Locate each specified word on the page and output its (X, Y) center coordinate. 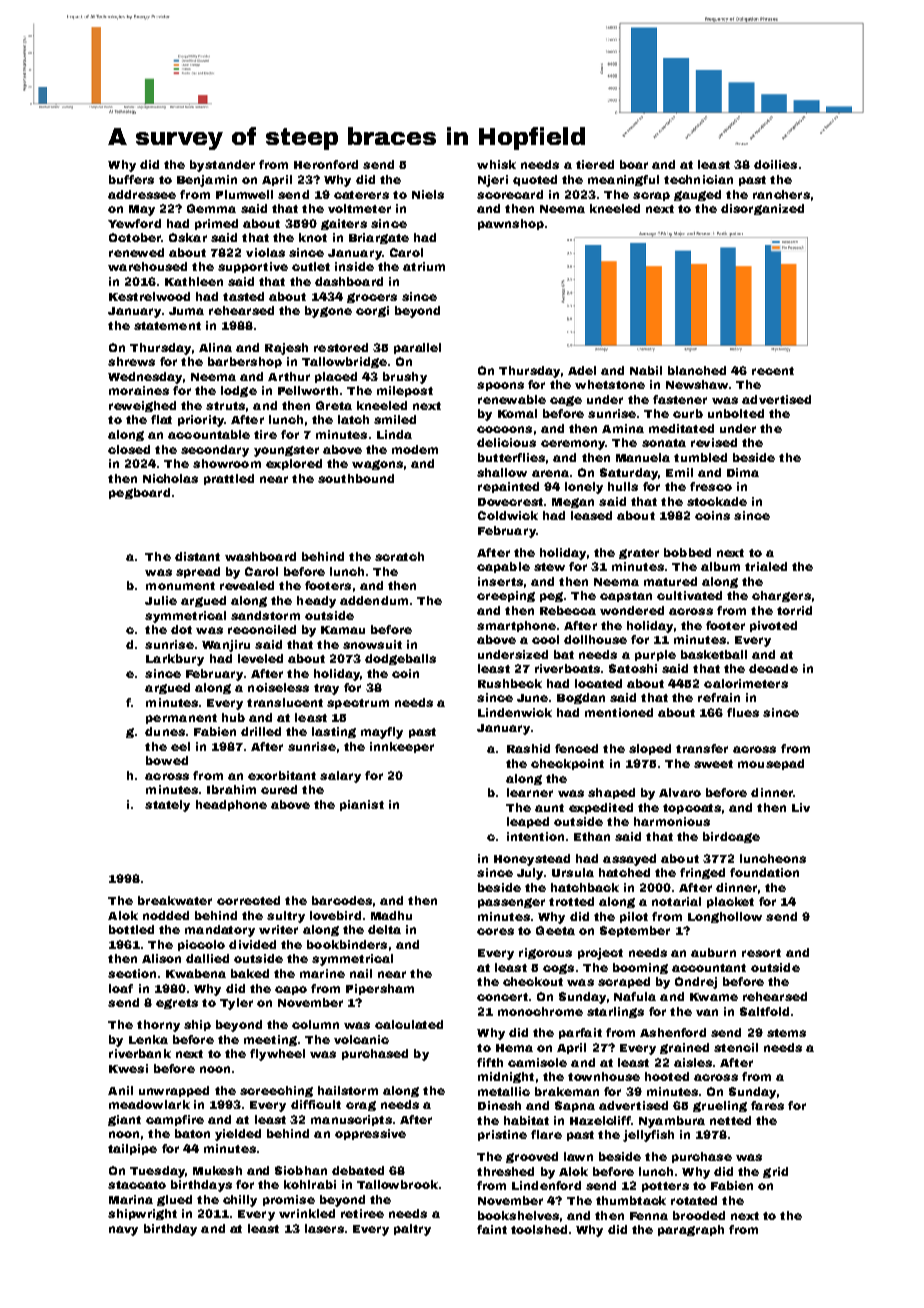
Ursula (573, 872)
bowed (167, 760)
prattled (229, 479)
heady (316, 602)
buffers (131, 179)
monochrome (540, 1011)
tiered (595, 164)
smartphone (516, 626)
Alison (161, 958)
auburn (713, 952)
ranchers (781, 194)
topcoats (692, 809)
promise (289, 1200)
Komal (517, 413)
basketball (714, 654)
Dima (743, 472)
